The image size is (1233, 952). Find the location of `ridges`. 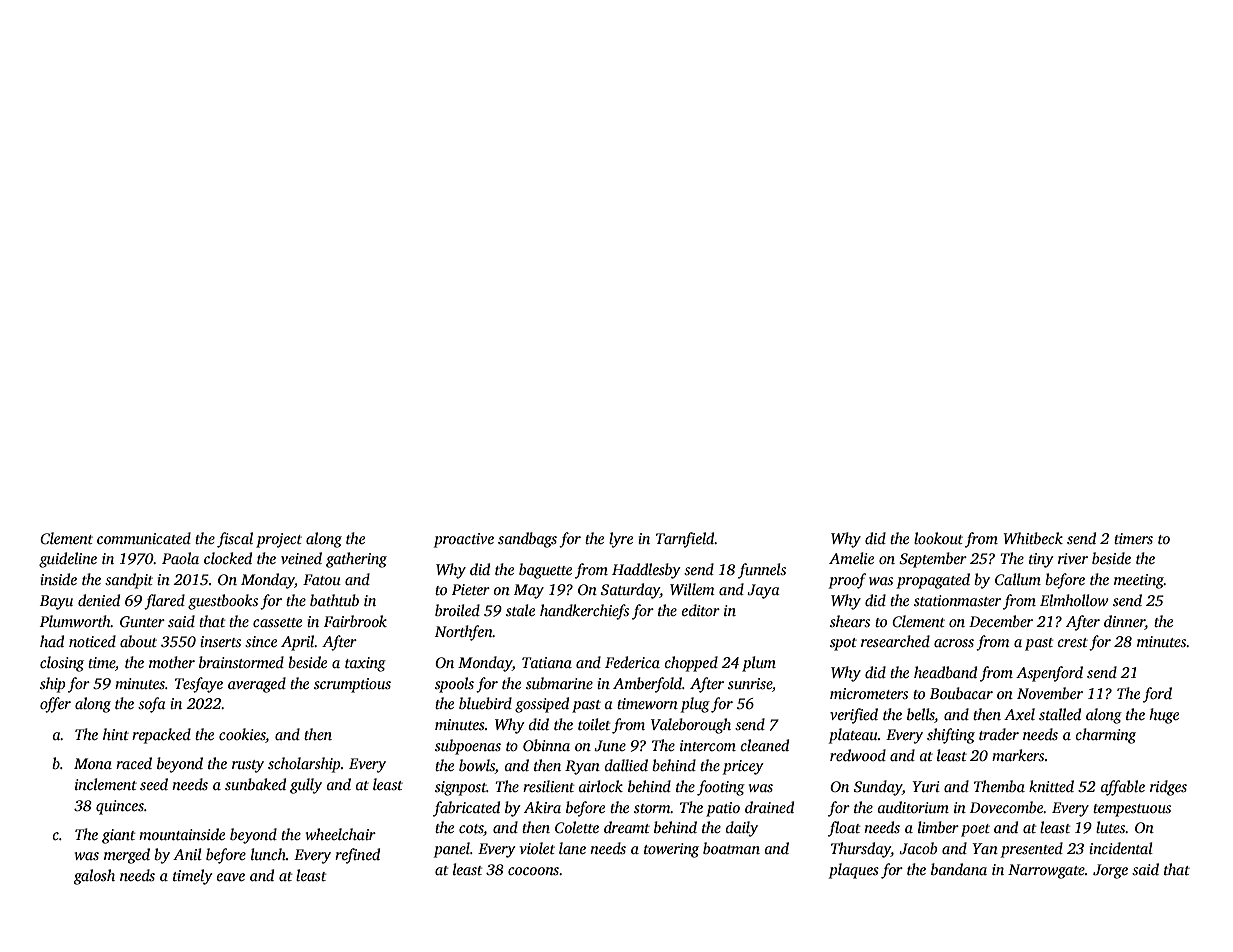

ridges is located at coordinates (1168, 788).
